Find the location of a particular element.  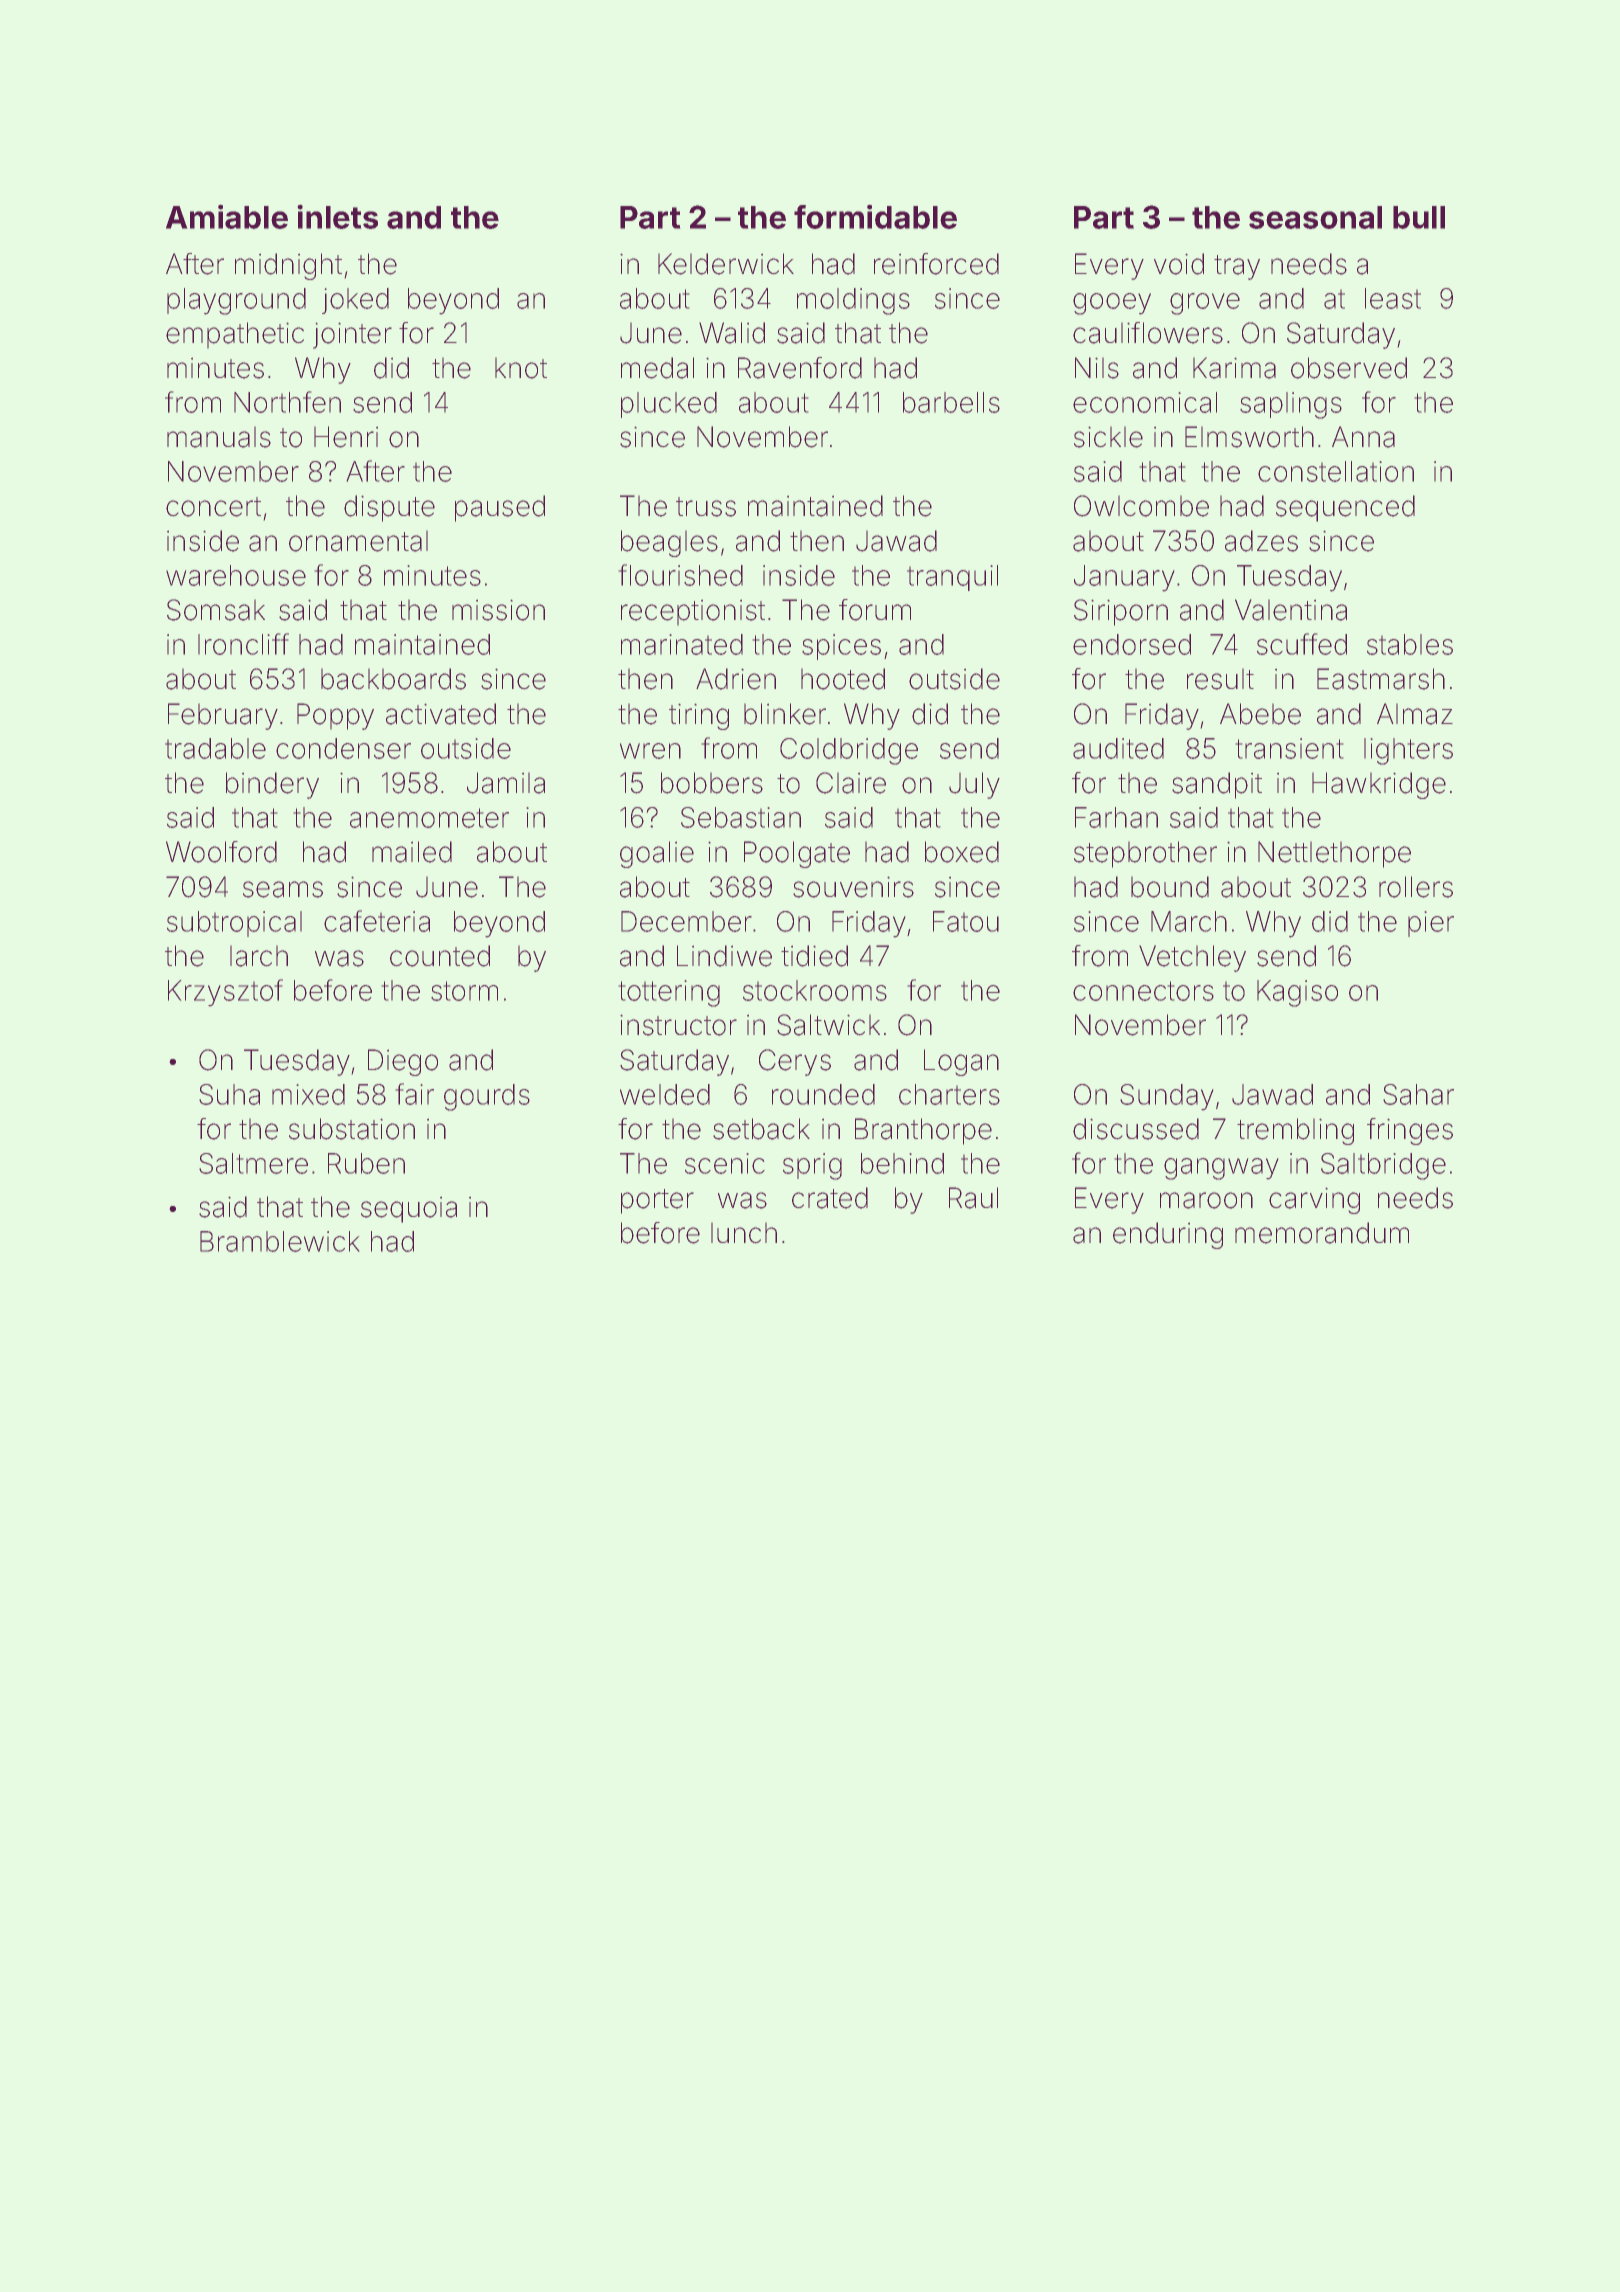

Bramblewick is located at coordinates (279, 1241).
